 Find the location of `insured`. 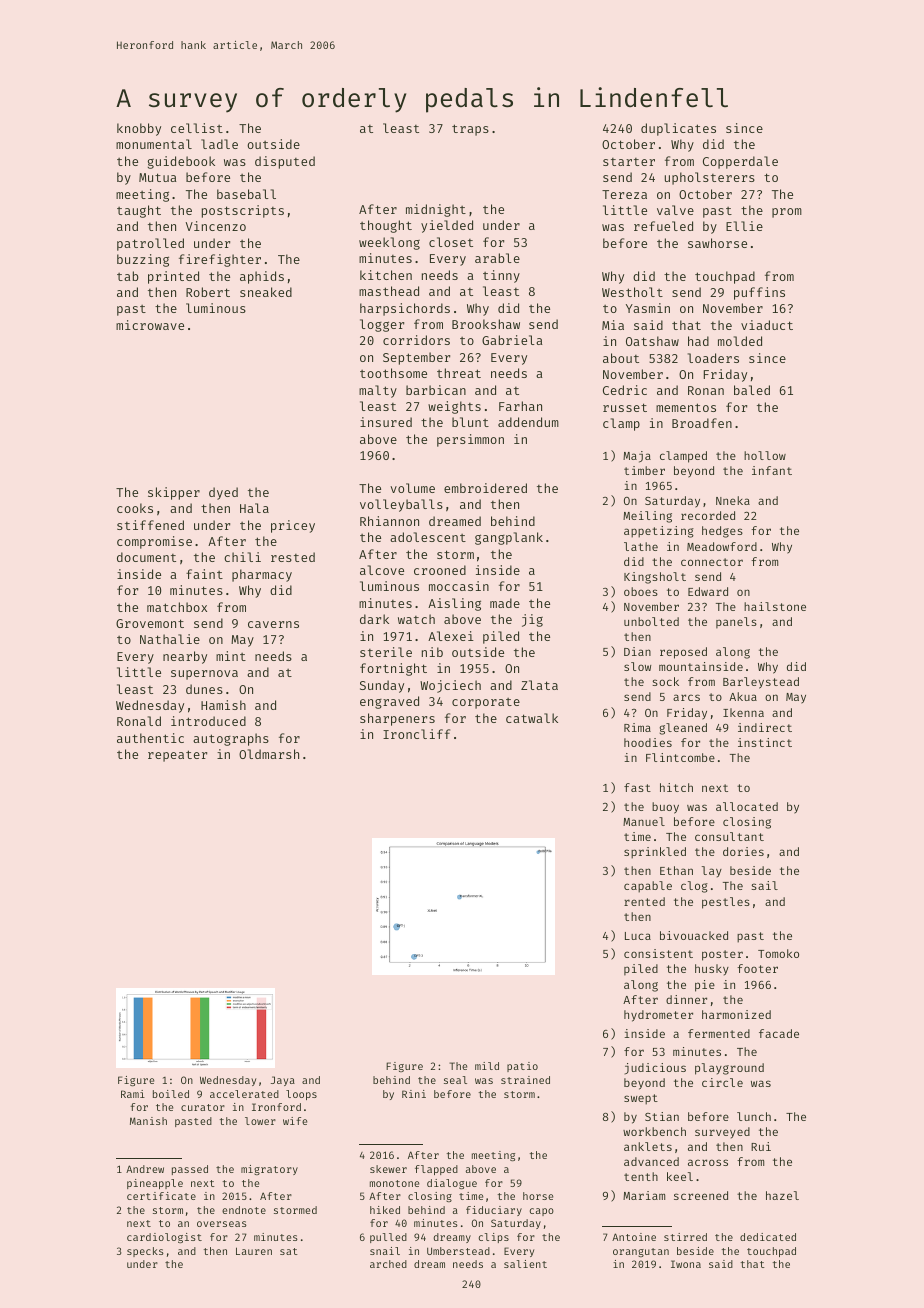

insured is located at coordinates (386, 422).
